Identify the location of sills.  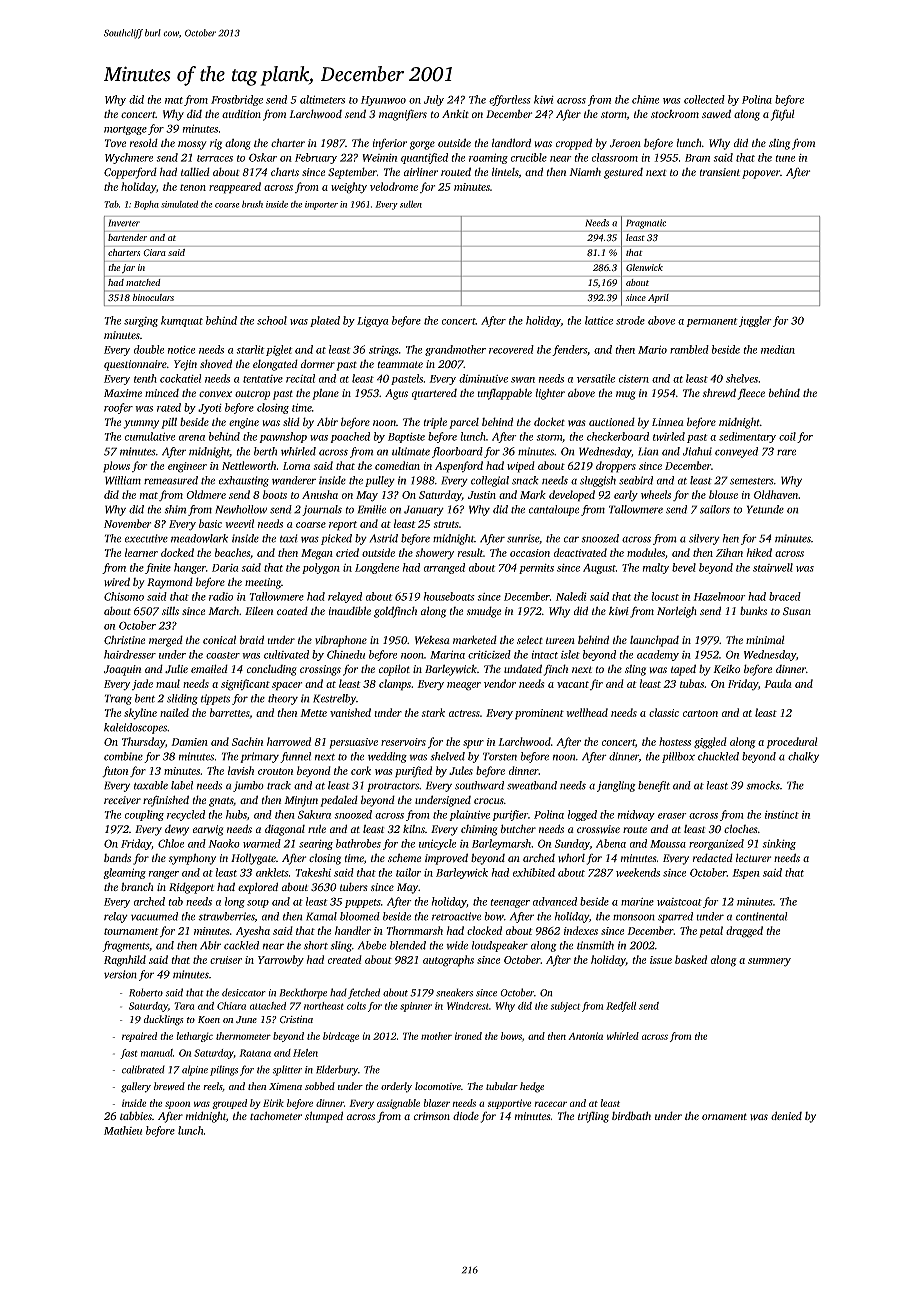
(170, 611).
